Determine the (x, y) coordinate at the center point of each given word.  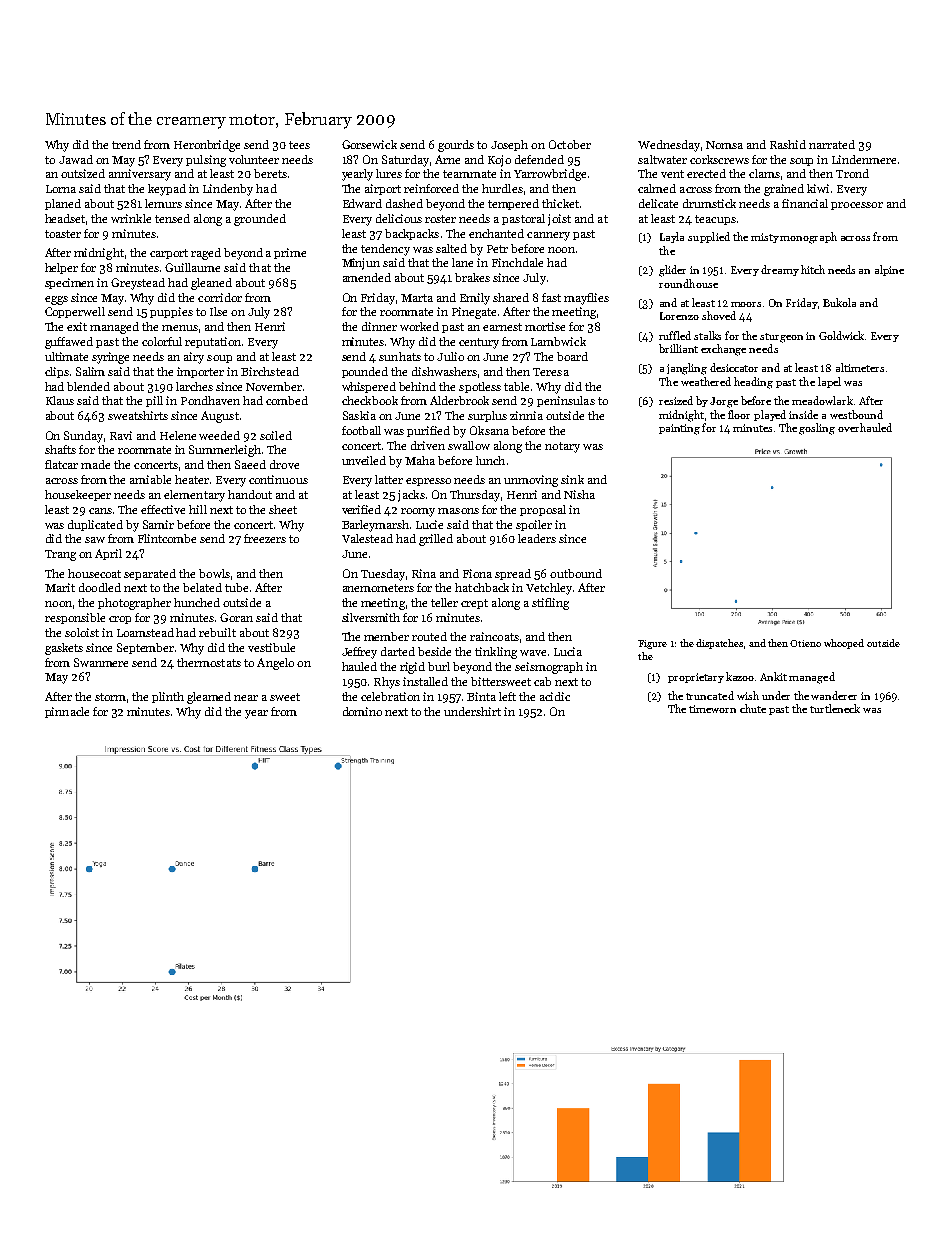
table (516, 386)
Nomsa (724, 145)
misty (765, 238)
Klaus (60, 400)
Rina (424, 573)
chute (753, 708)
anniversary (140, 175)
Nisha (579, 494)
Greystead (138, 284)
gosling (817, 429)
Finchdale (517, 262)
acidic (555, 696)
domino (362, 711)
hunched (197, 602)
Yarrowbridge (550, 175)
